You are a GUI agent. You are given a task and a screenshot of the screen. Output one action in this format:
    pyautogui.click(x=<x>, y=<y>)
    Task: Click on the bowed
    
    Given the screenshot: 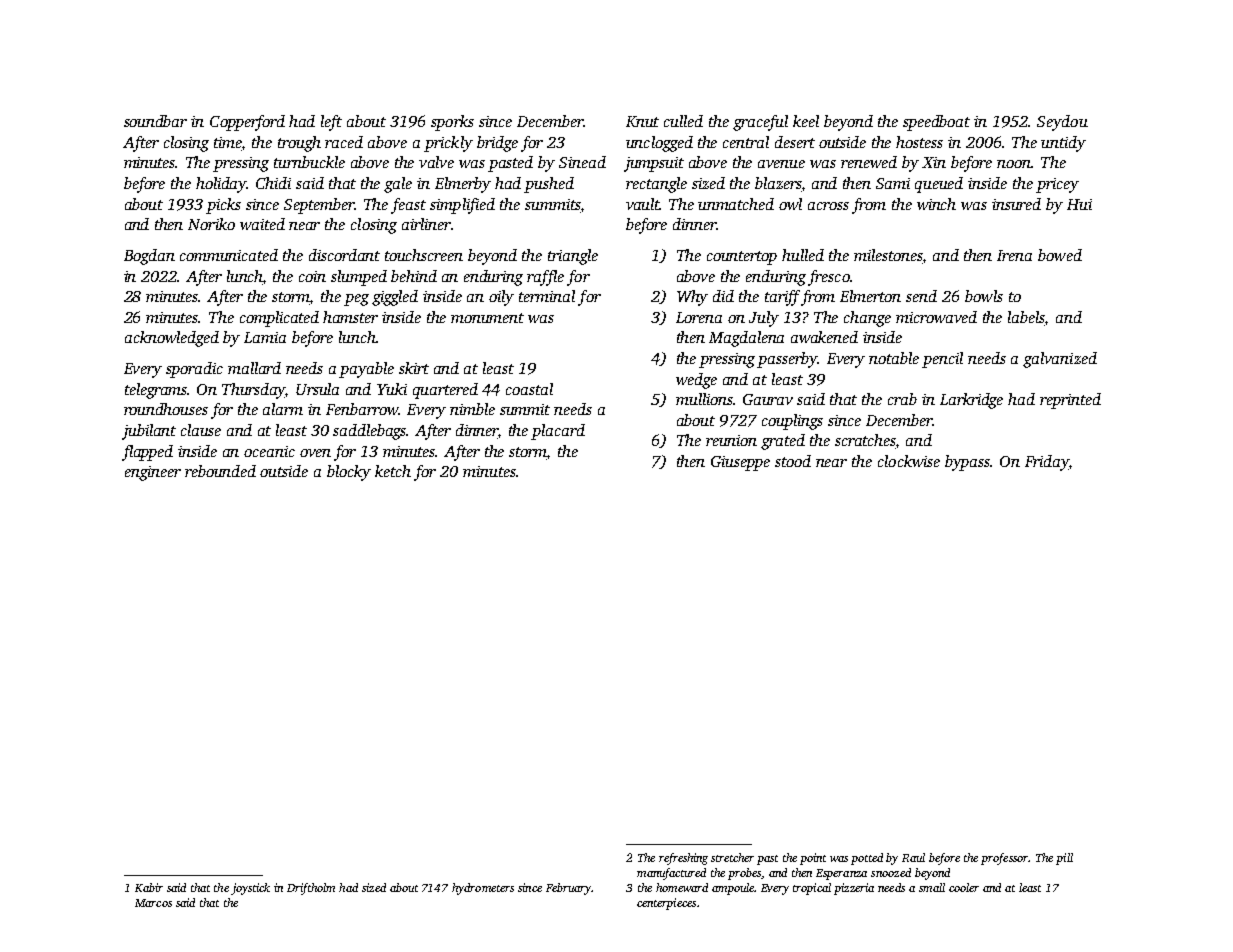 What is the action you would take?
    pyautogui.click(x=1060, y=255)
